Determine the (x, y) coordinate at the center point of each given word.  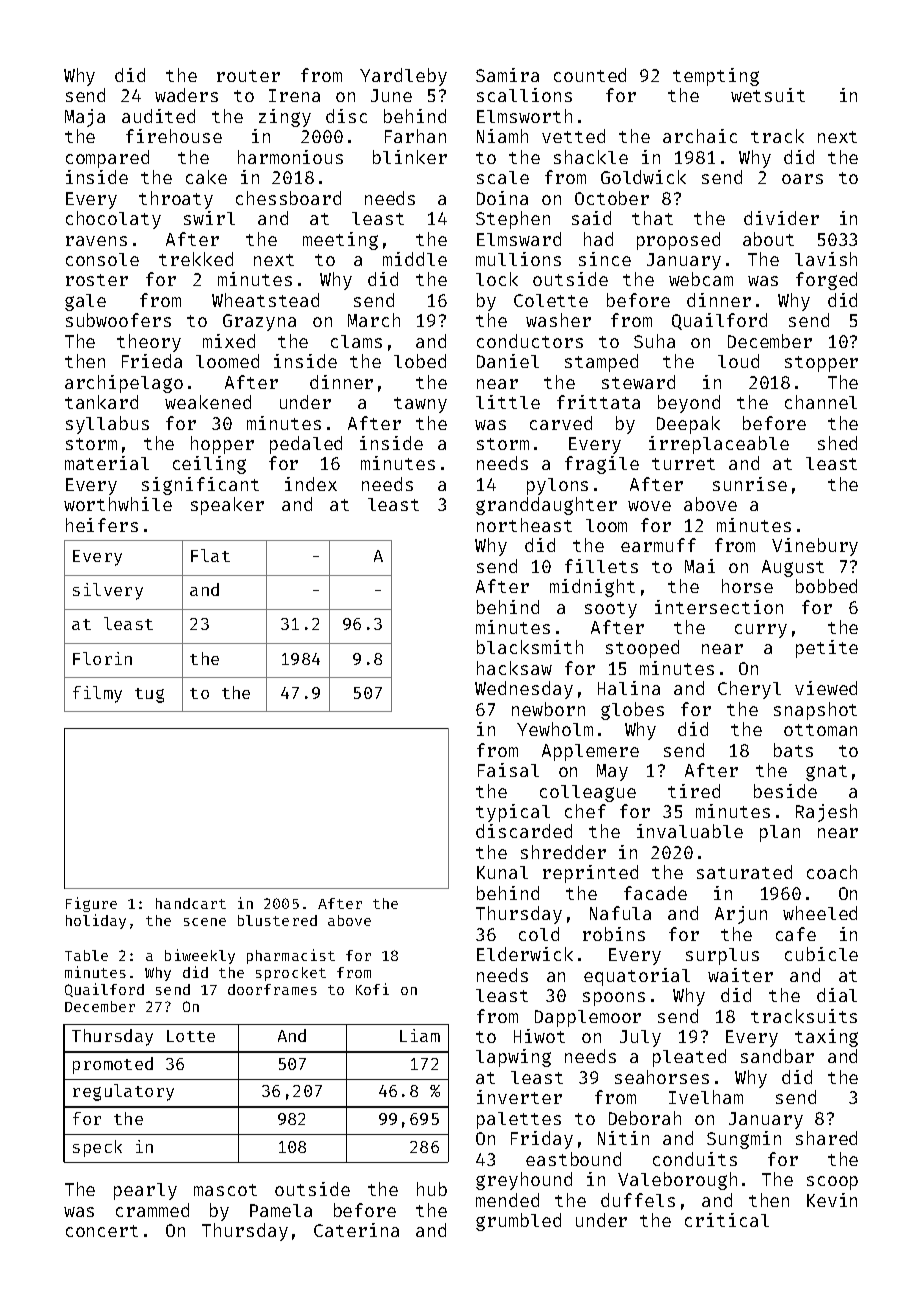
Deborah (645, 1118)
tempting (716, 77)
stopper (821, 364)
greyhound (524, 1181)
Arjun (741, 915)
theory (149, 343)
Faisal (508, 770)
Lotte (191, 1036)
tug (149, 695)
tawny (420, 405)
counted (590, 75)
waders (186, 95)
